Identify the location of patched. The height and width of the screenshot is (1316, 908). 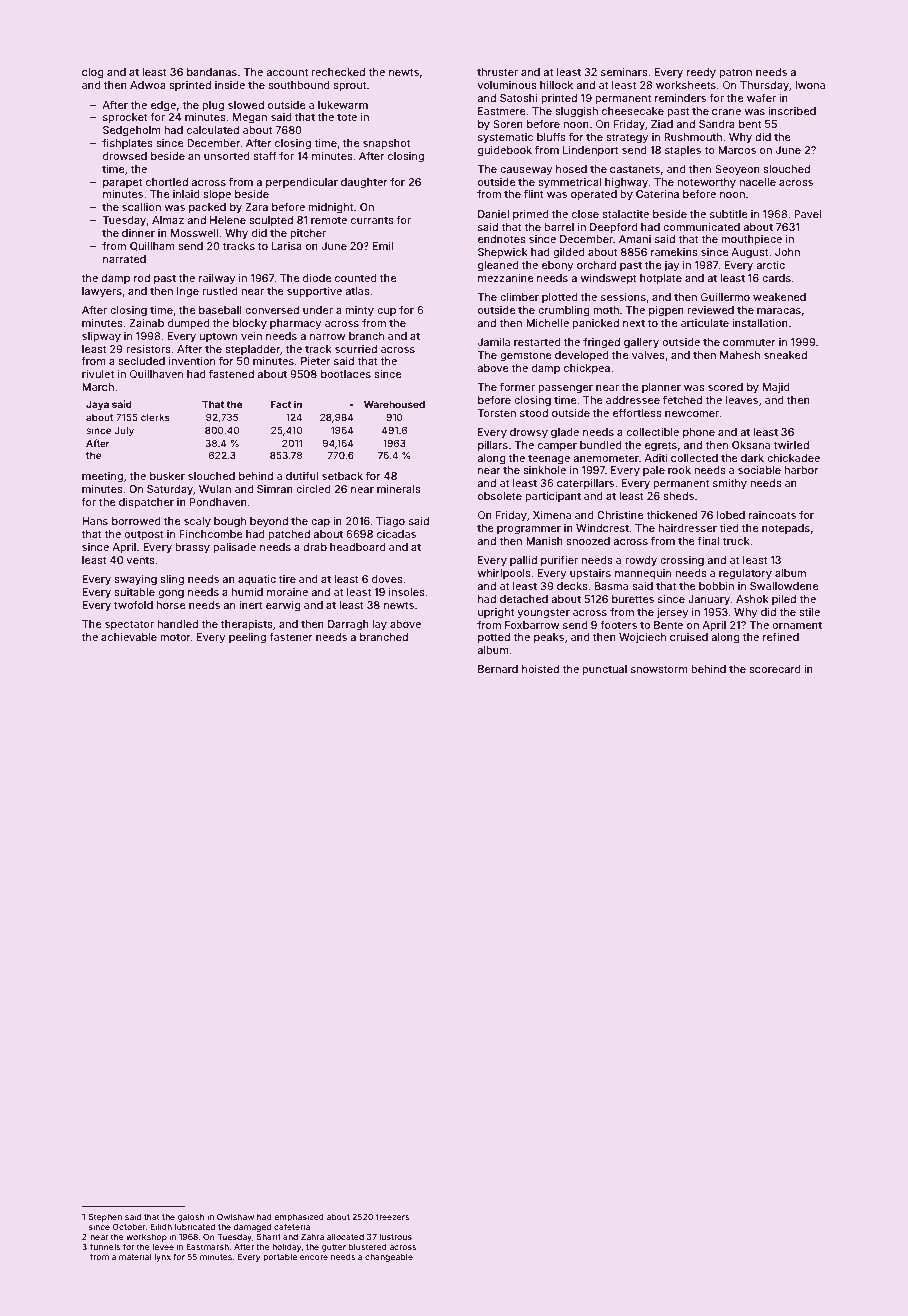
(289, 535).
